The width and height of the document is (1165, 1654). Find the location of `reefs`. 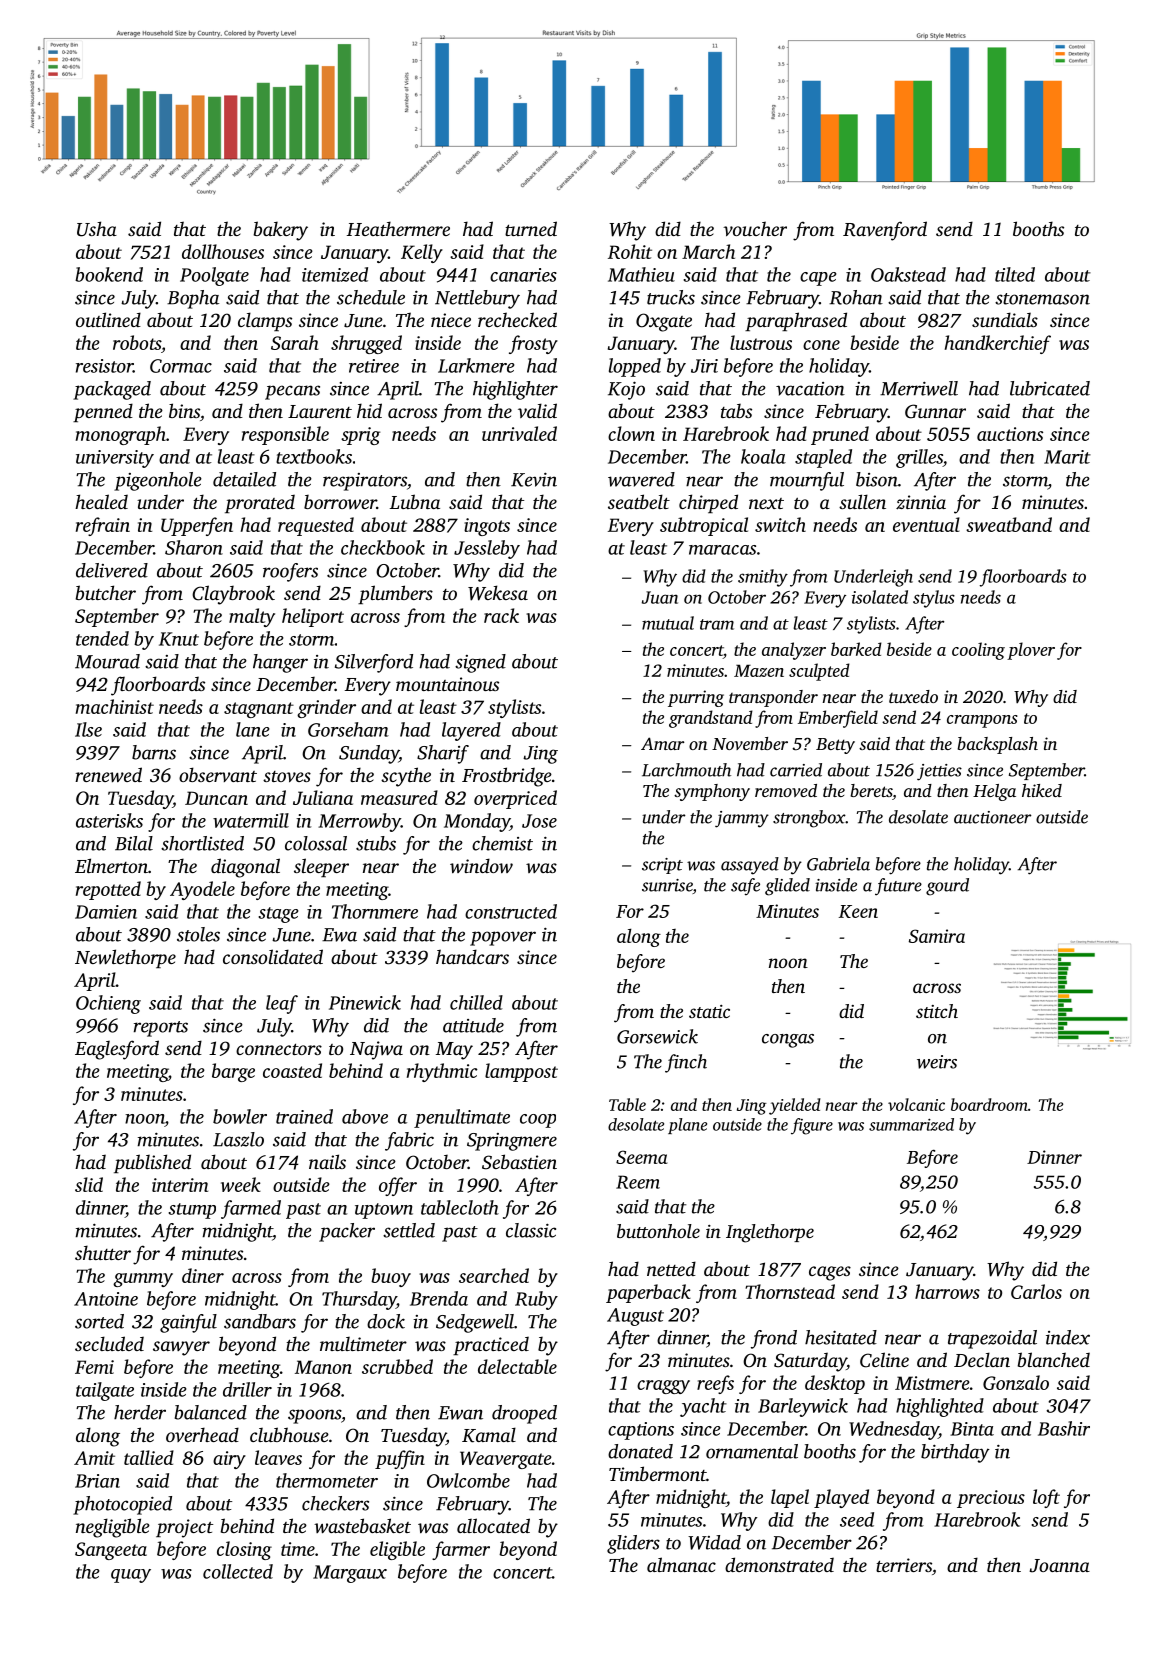

reefs is located at coordinates (715, 1384).
